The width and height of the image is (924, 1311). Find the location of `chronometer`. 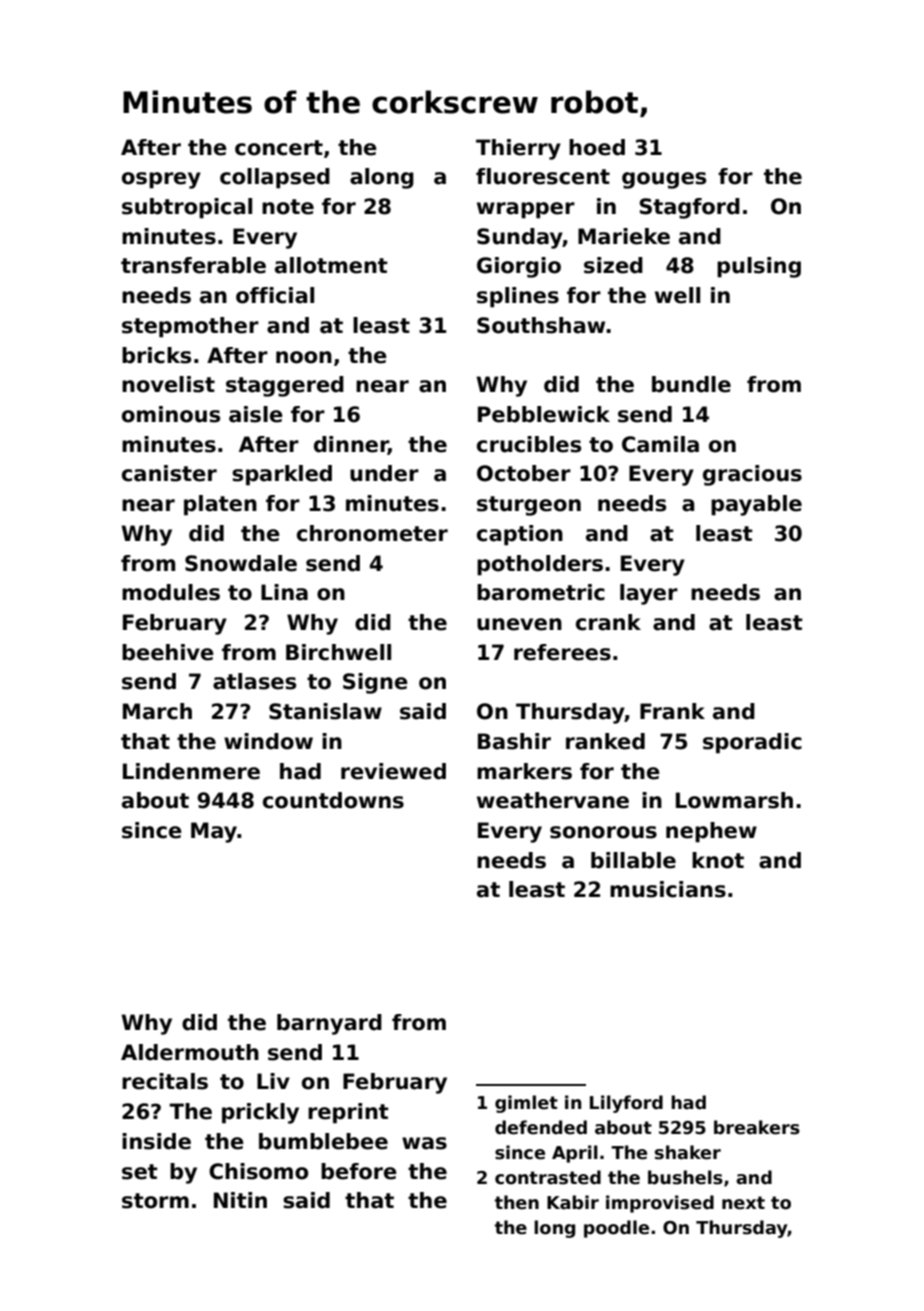

chronometer is located at coordinates (372, 533).
